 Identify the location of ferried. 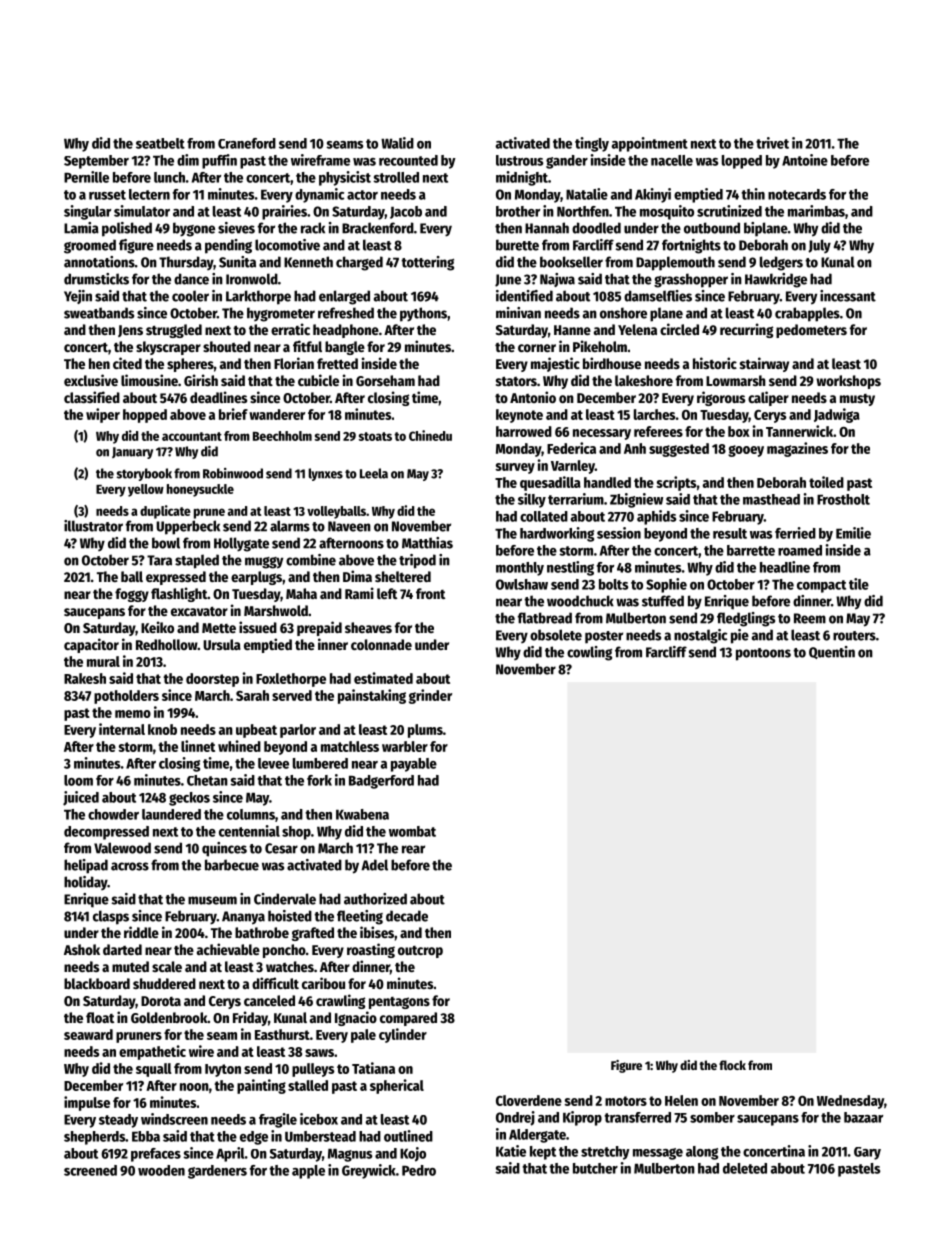
(795, 533).
